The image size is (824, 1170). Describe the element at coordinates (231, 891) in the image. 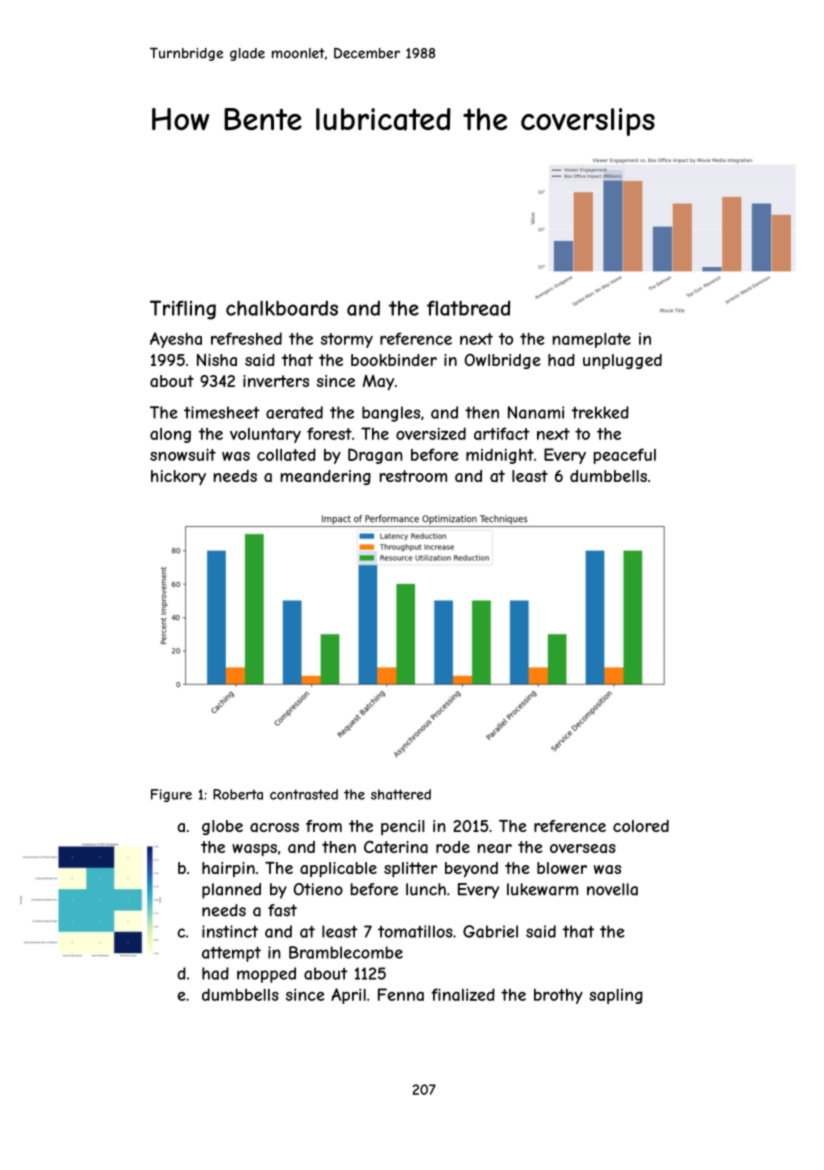

I see `planned` at that location.
